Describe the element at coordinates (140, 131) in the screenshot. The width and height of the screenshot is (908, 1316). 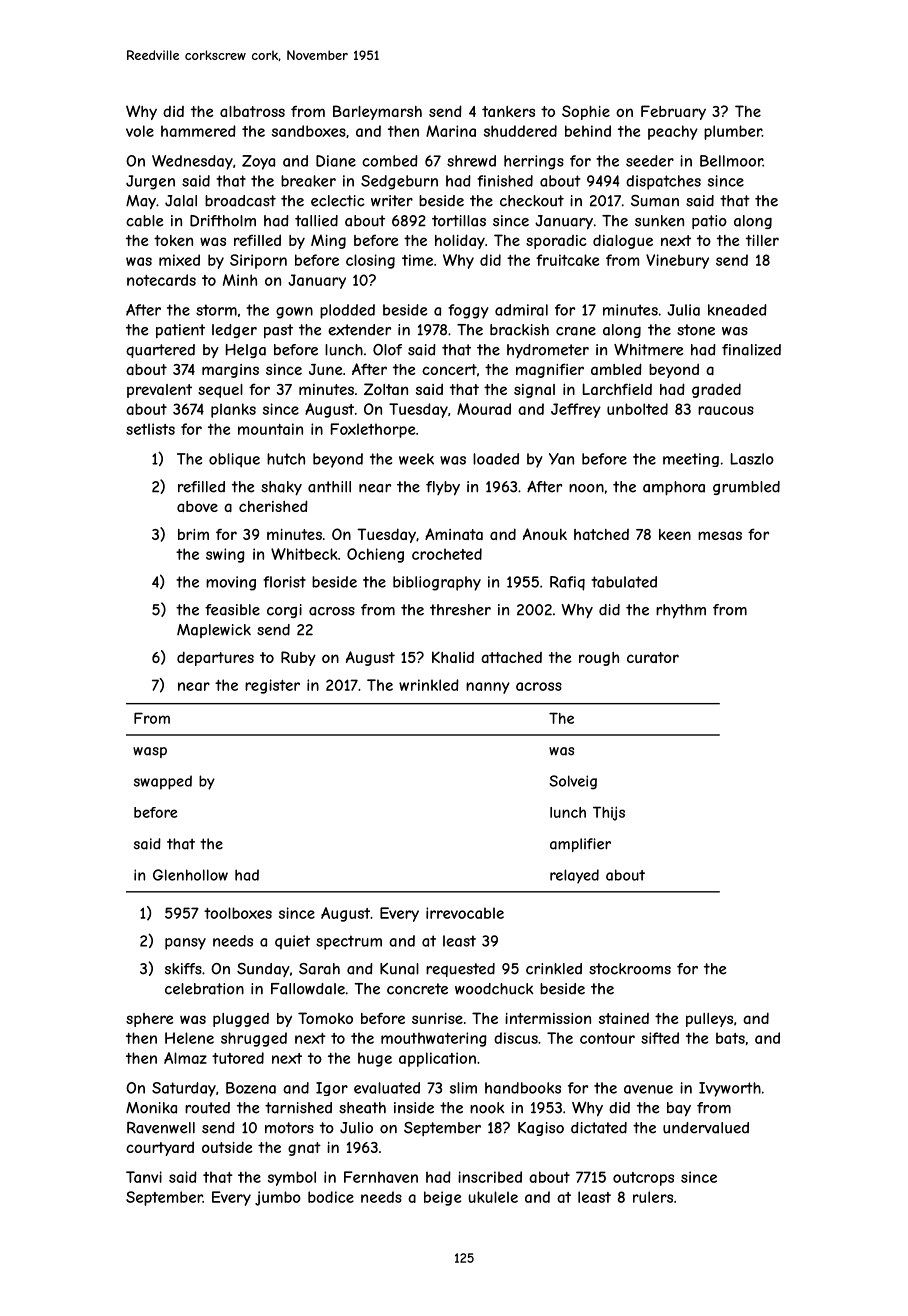
I see `vole` at that location.
